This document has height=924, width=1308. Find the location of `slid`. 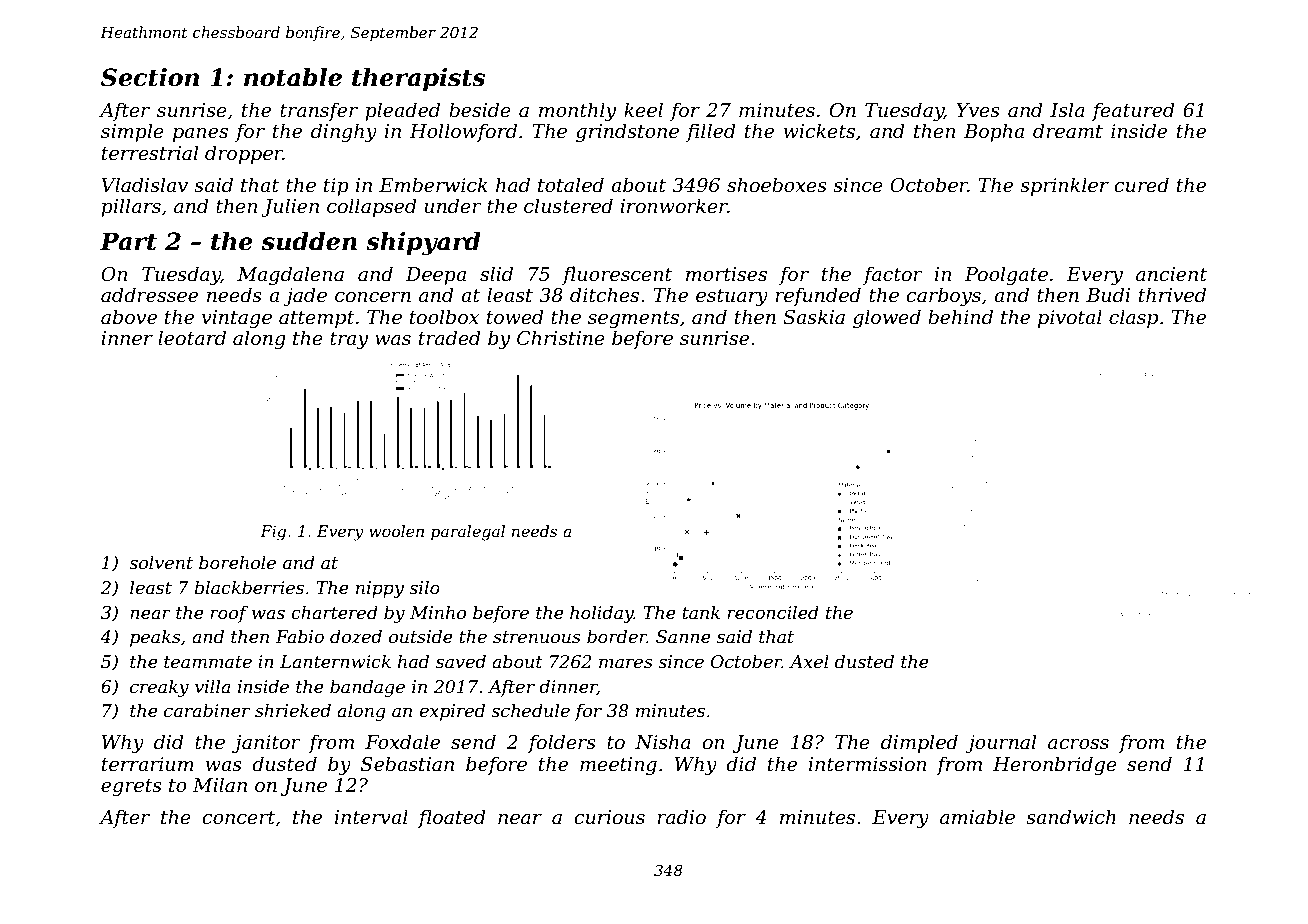

slid is located at coordinates (496, 274).
